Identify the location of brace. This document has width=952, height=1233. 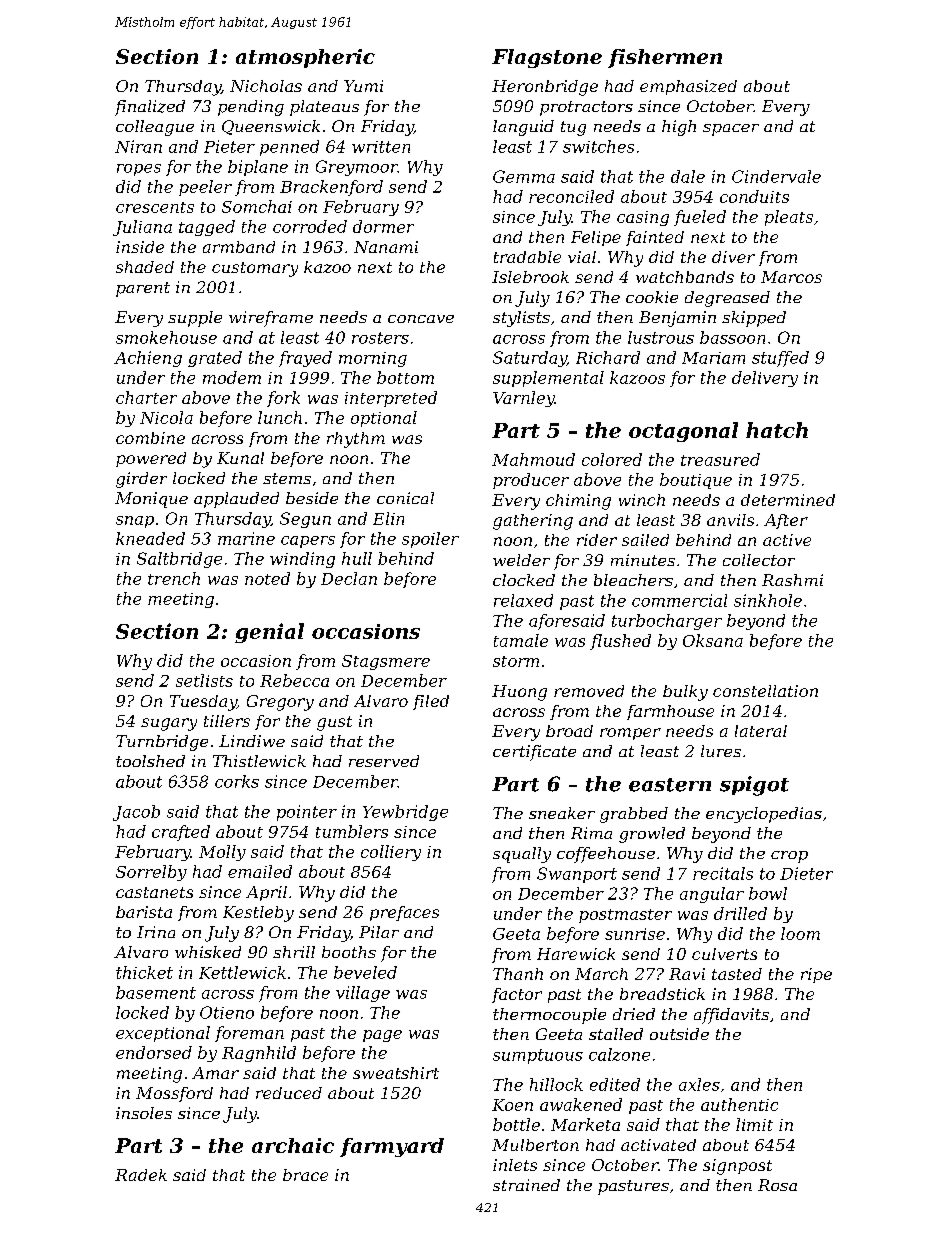
(305, 1175).
